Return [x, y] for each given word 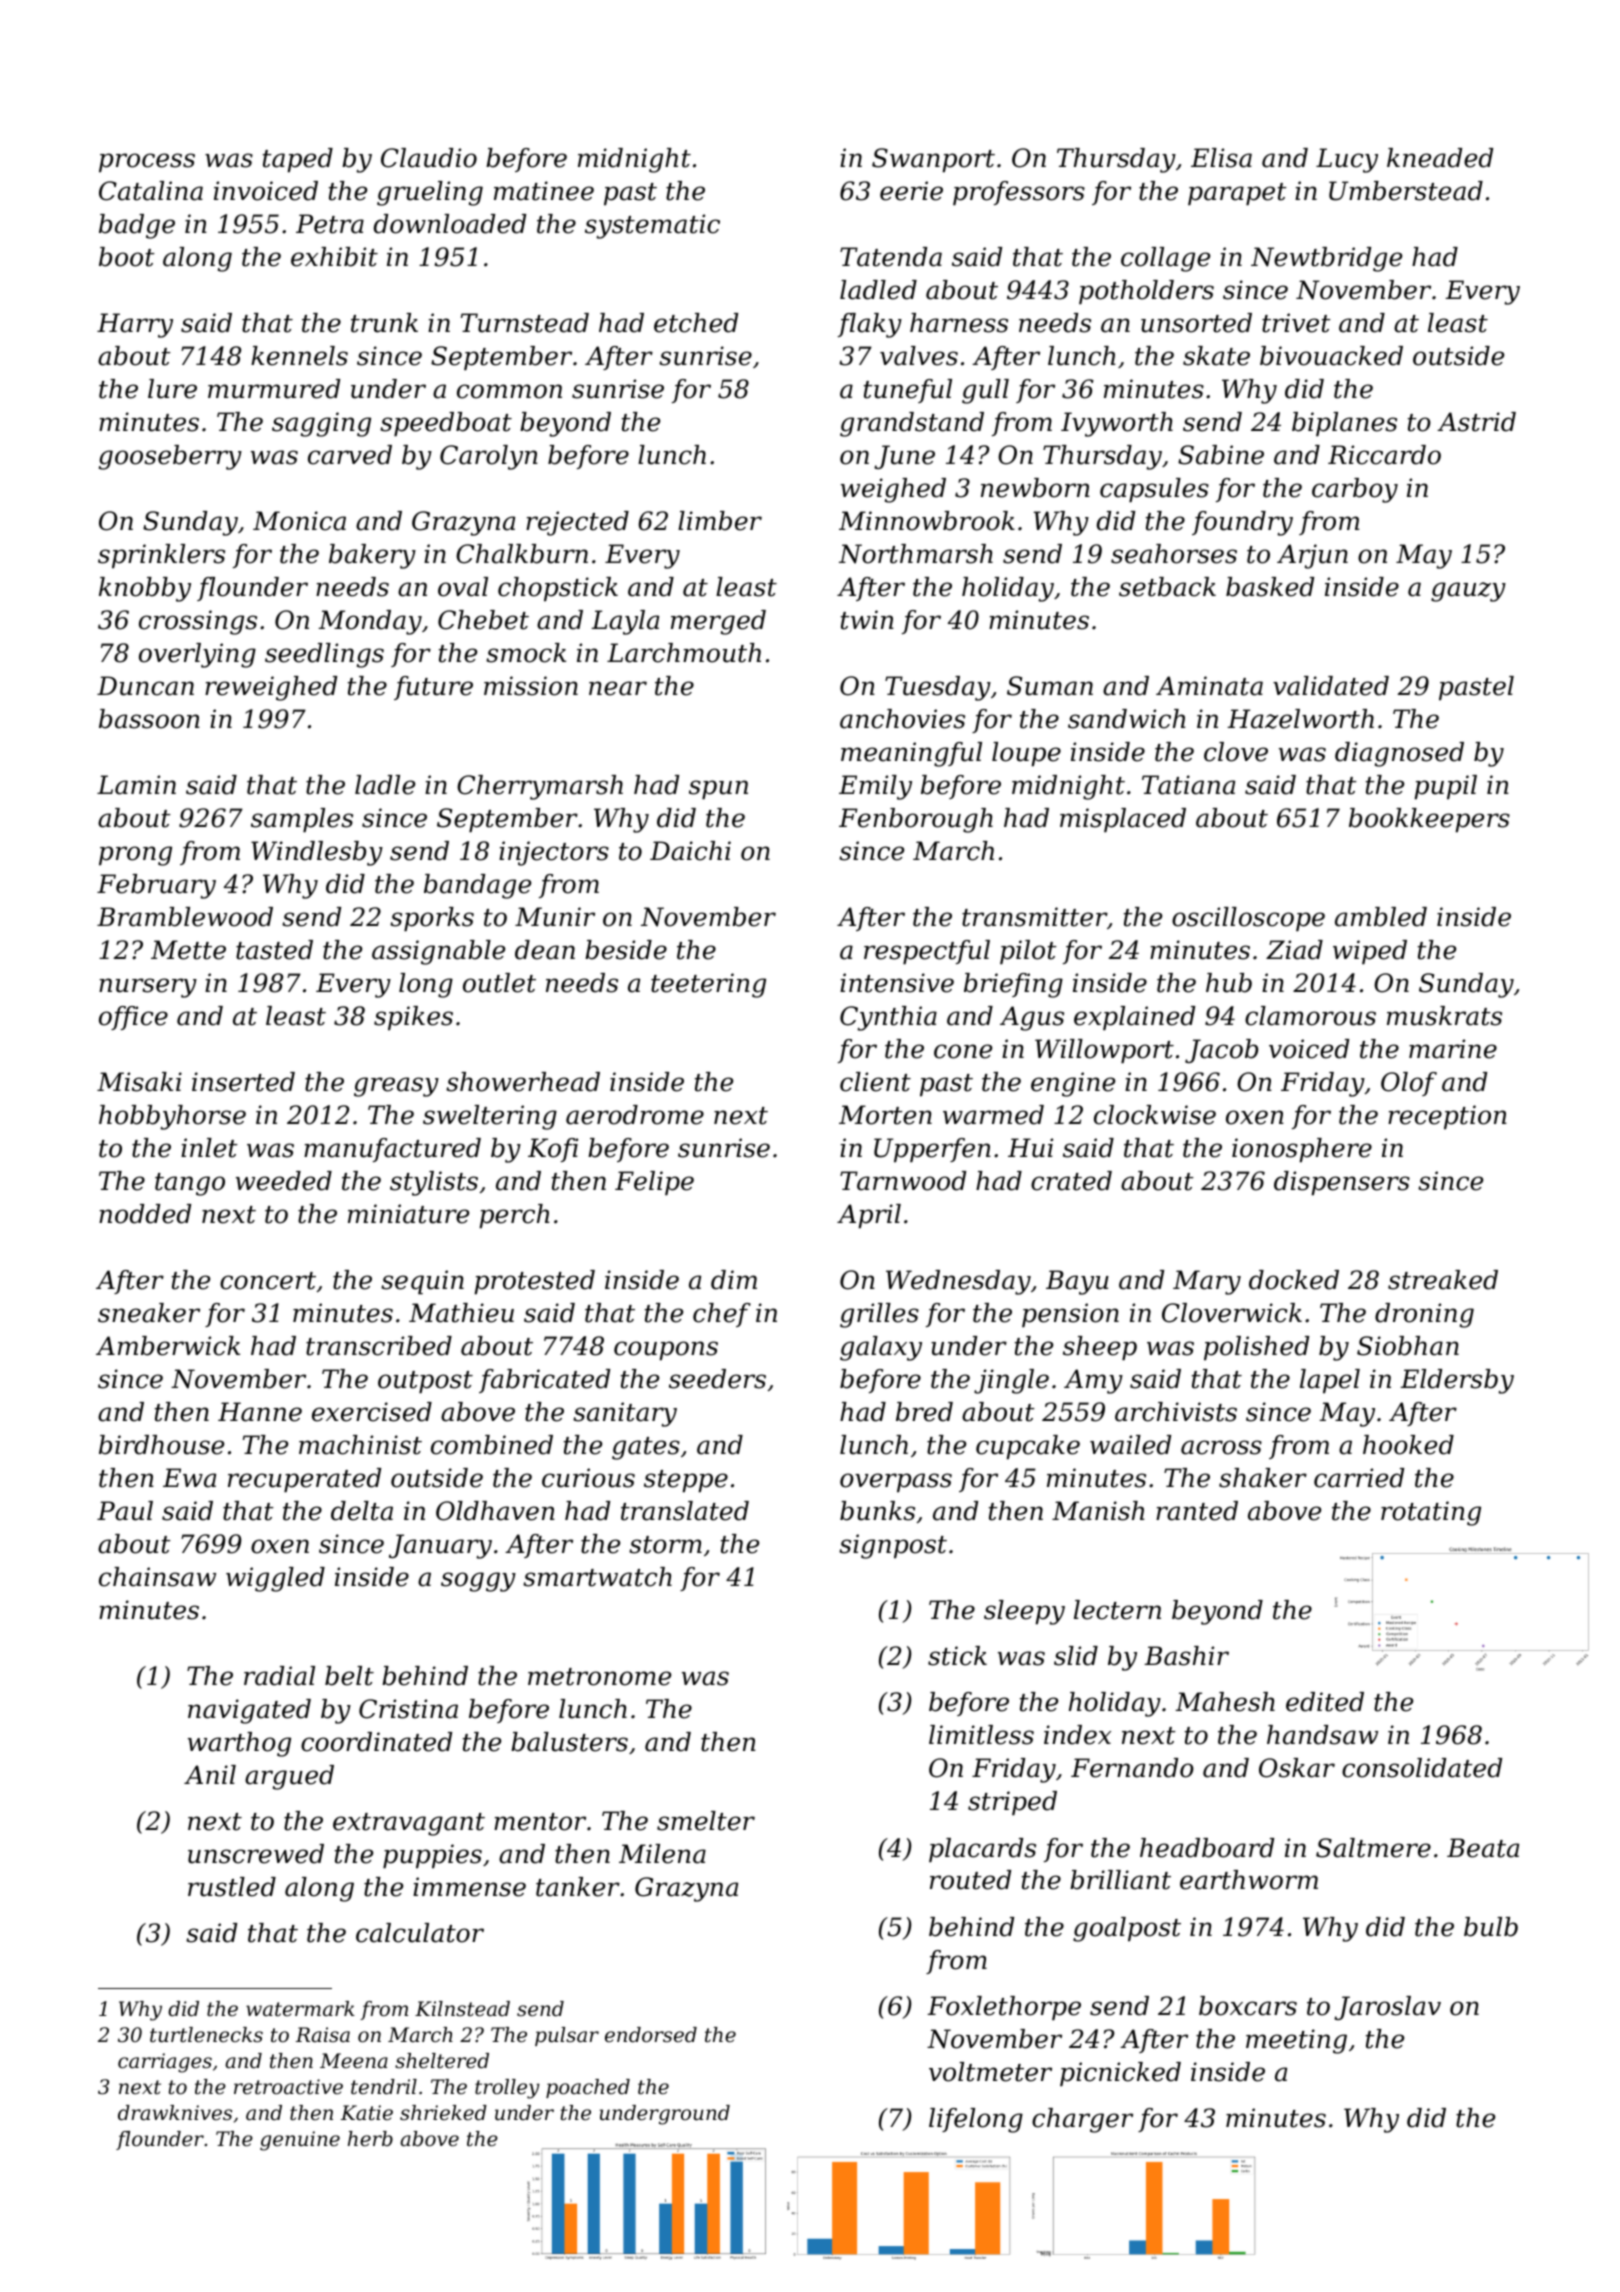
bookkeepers [1429, 820]
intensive [897, 983]
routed [970, 1880]
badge [137, 226]
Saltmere [1373, 1848]
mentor [540, 1822]
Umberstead [1406, 191]
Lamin [136, 785]
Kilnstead [462, 2009]
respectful [927, 952]
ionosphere [1302, 1150]
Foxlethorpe [1004, 2008]
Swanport [933, 160]
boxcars [1248, 2006]
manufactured [392, 1150]
